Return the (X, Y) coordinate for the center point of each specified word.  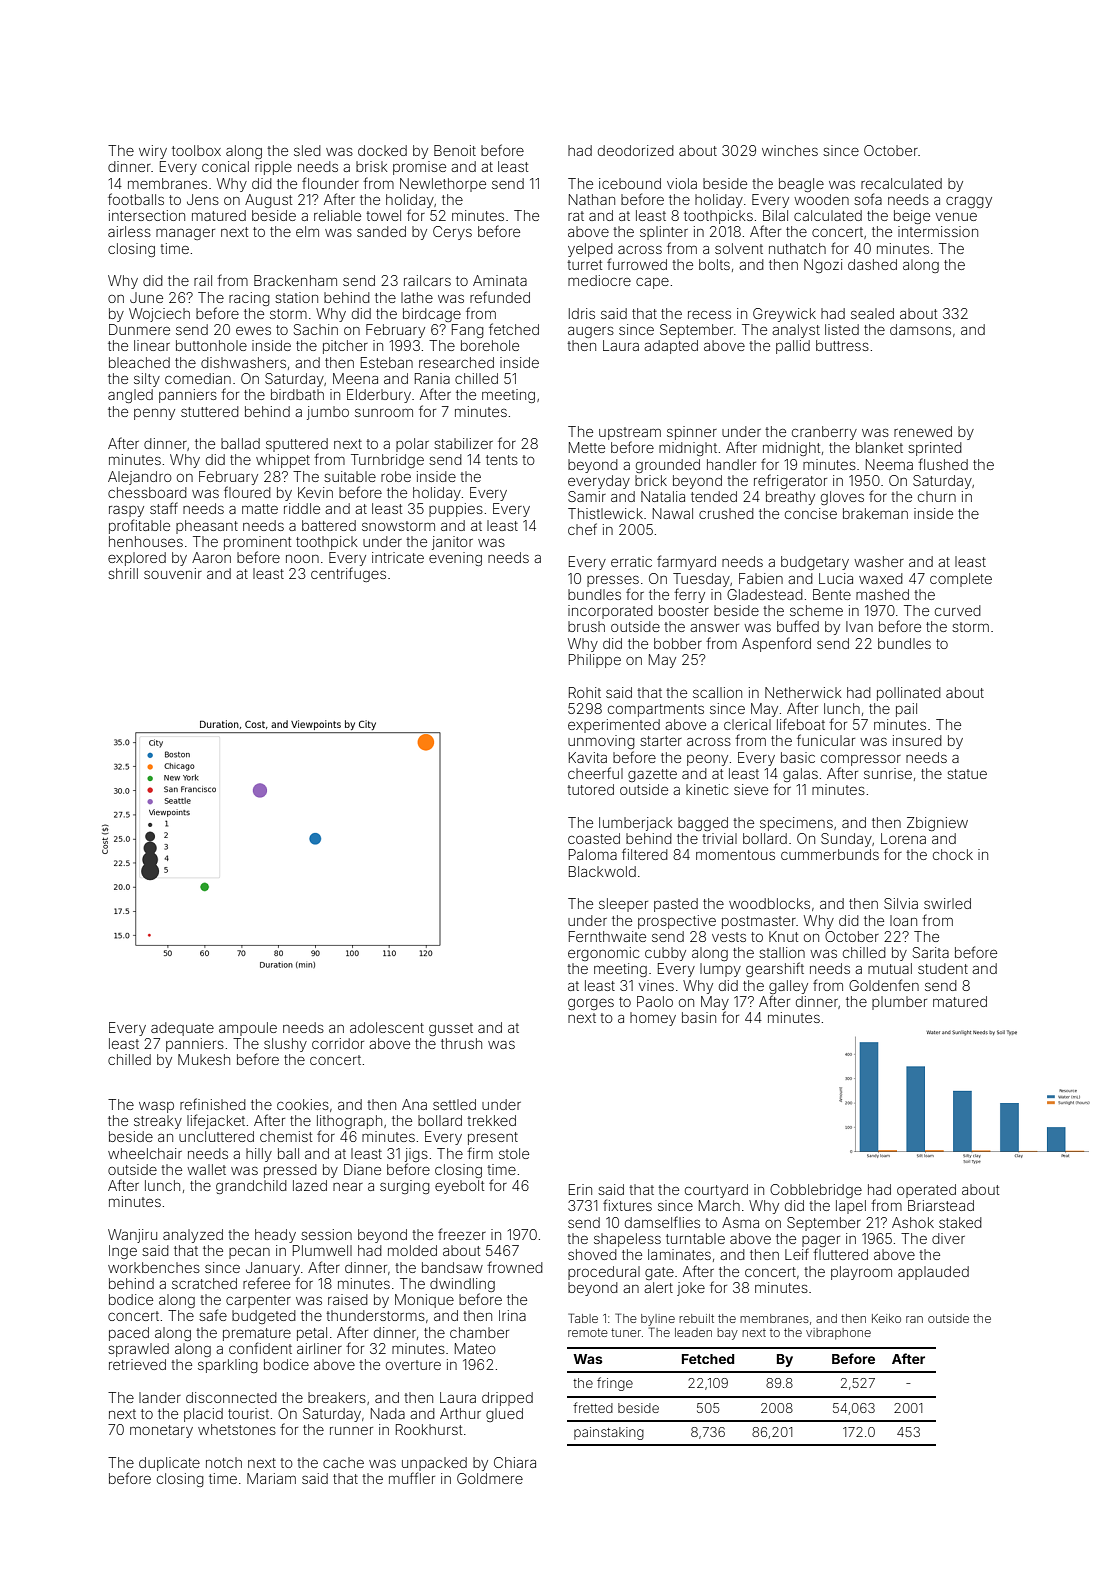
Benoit (455, 150)
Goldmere (490, 1478)
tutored (590, 789)
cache (343, 1462)
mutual (890, 968)
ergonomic (603, 954)
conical (225, 166)
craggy (969, 202)
